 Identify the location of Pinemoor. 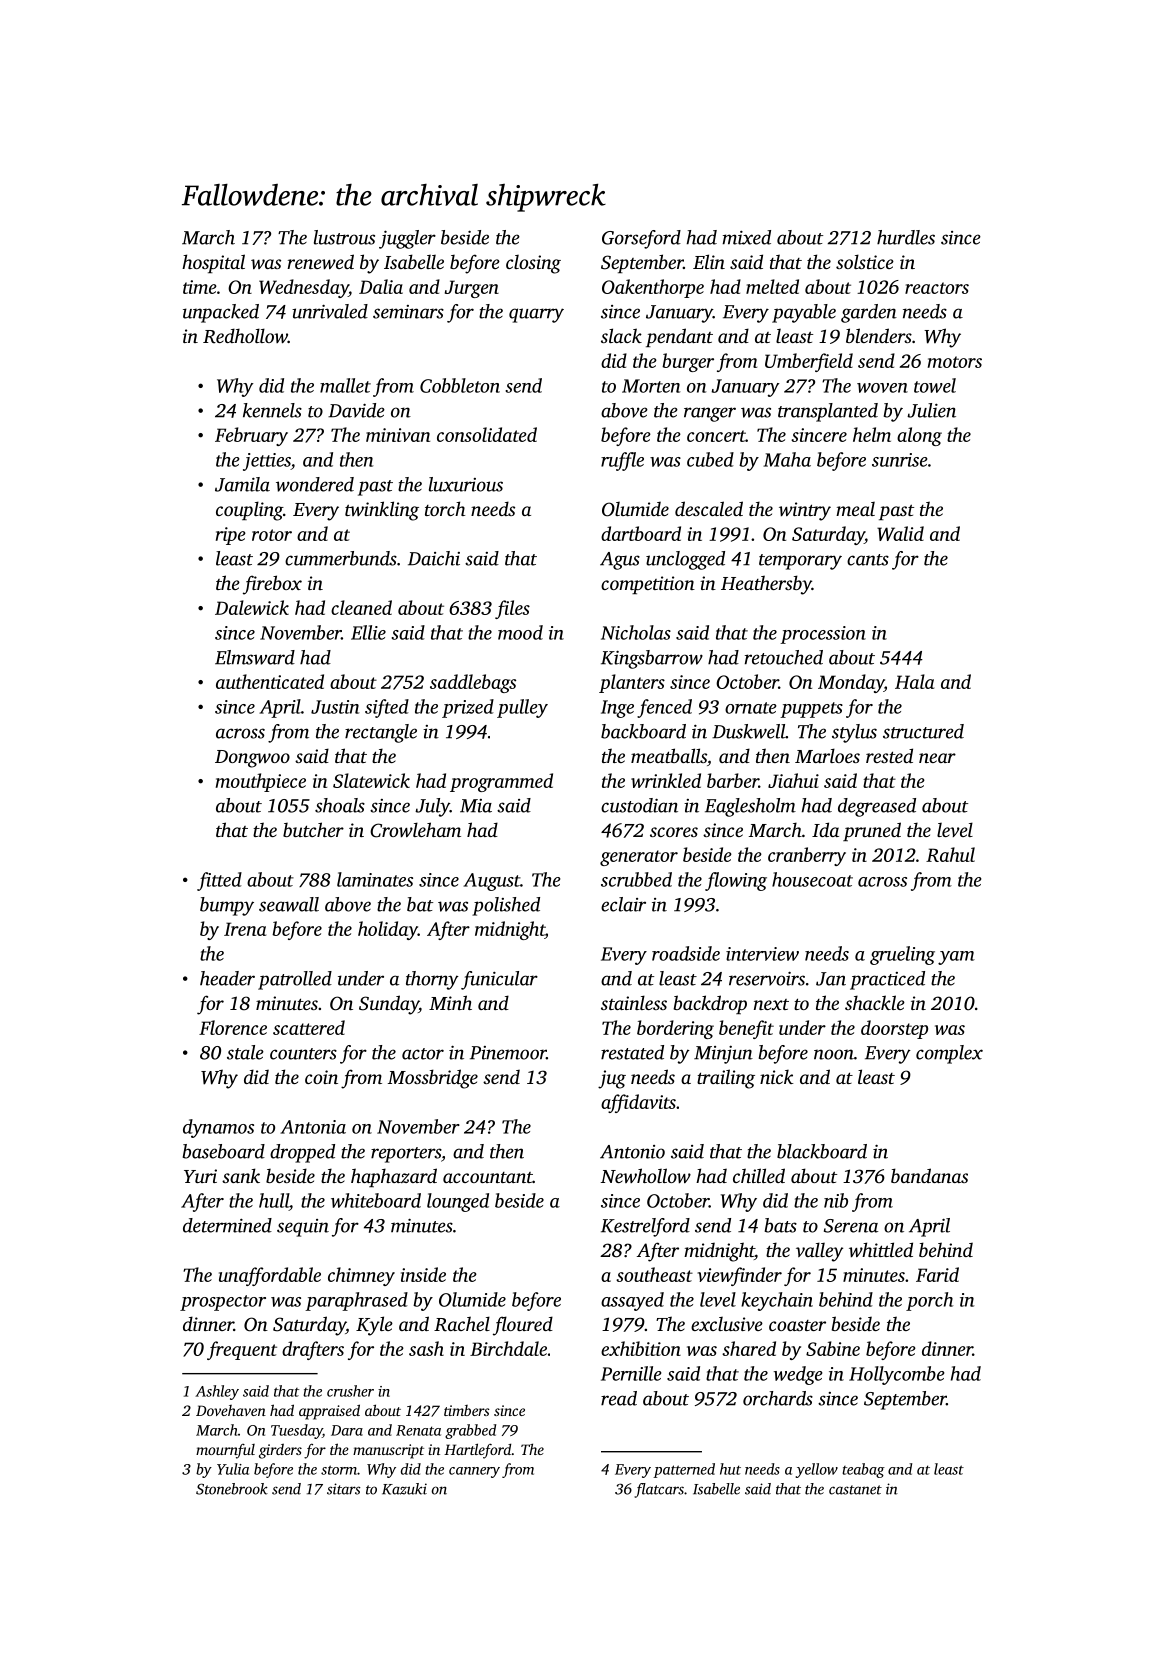
(508, 1053).
